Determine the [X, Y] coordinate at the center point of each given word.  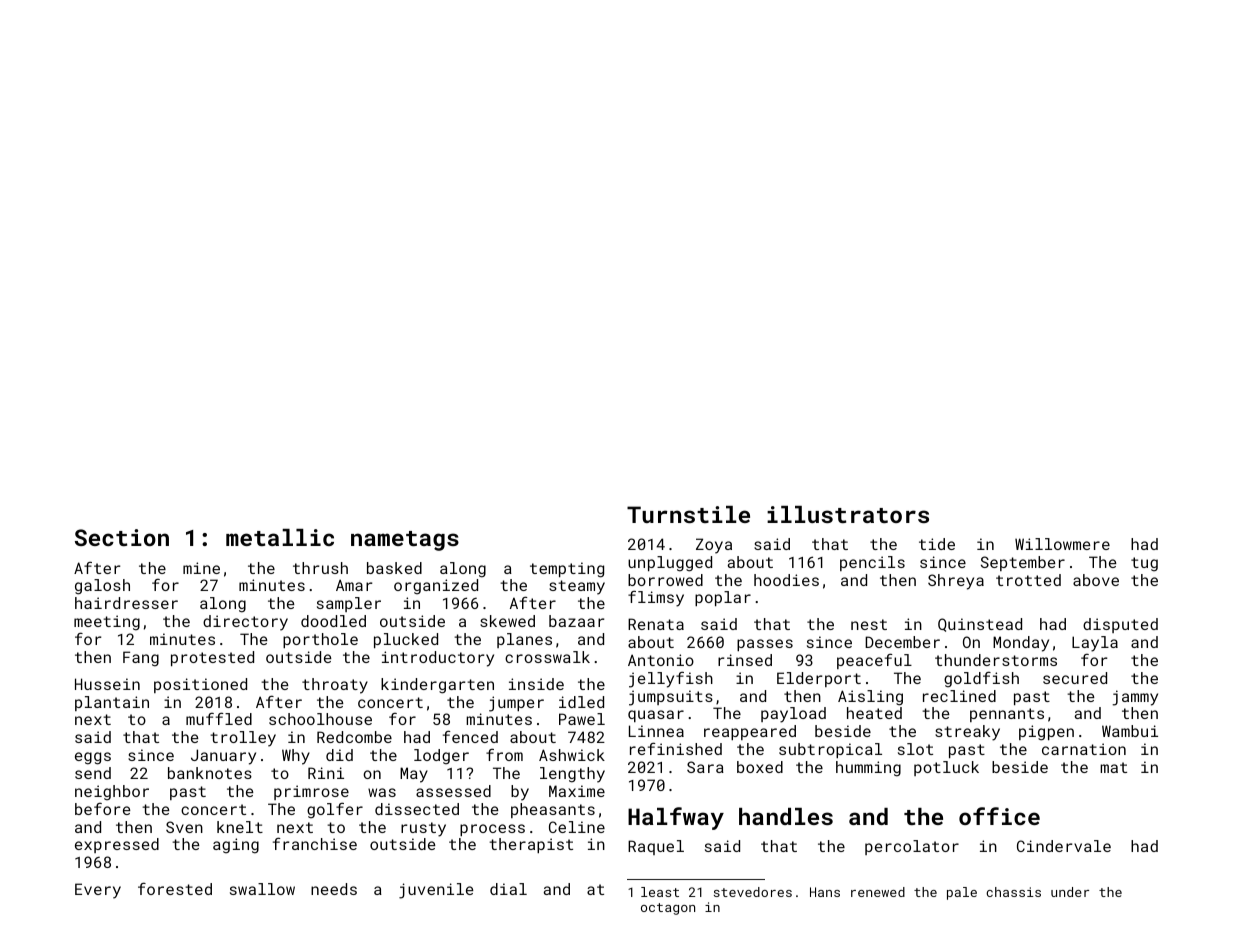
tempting [567, 570]
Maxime [577, 791]
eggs [93, 758]
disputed [1120, 625]
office [999, 816]
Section [122, 537]
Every [98, 891]
